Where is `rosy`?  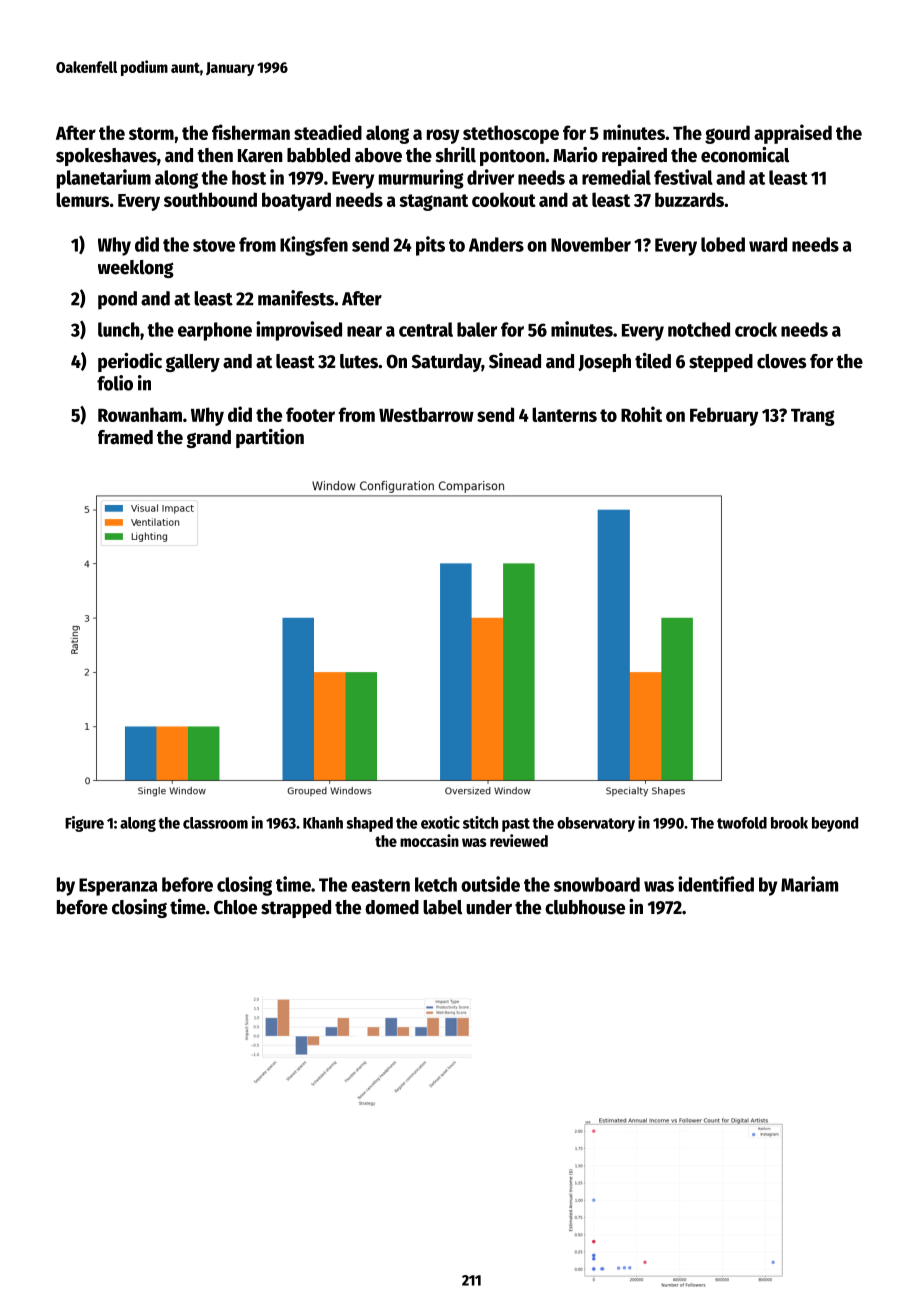
rosy is located at coordinates (443, 136).
